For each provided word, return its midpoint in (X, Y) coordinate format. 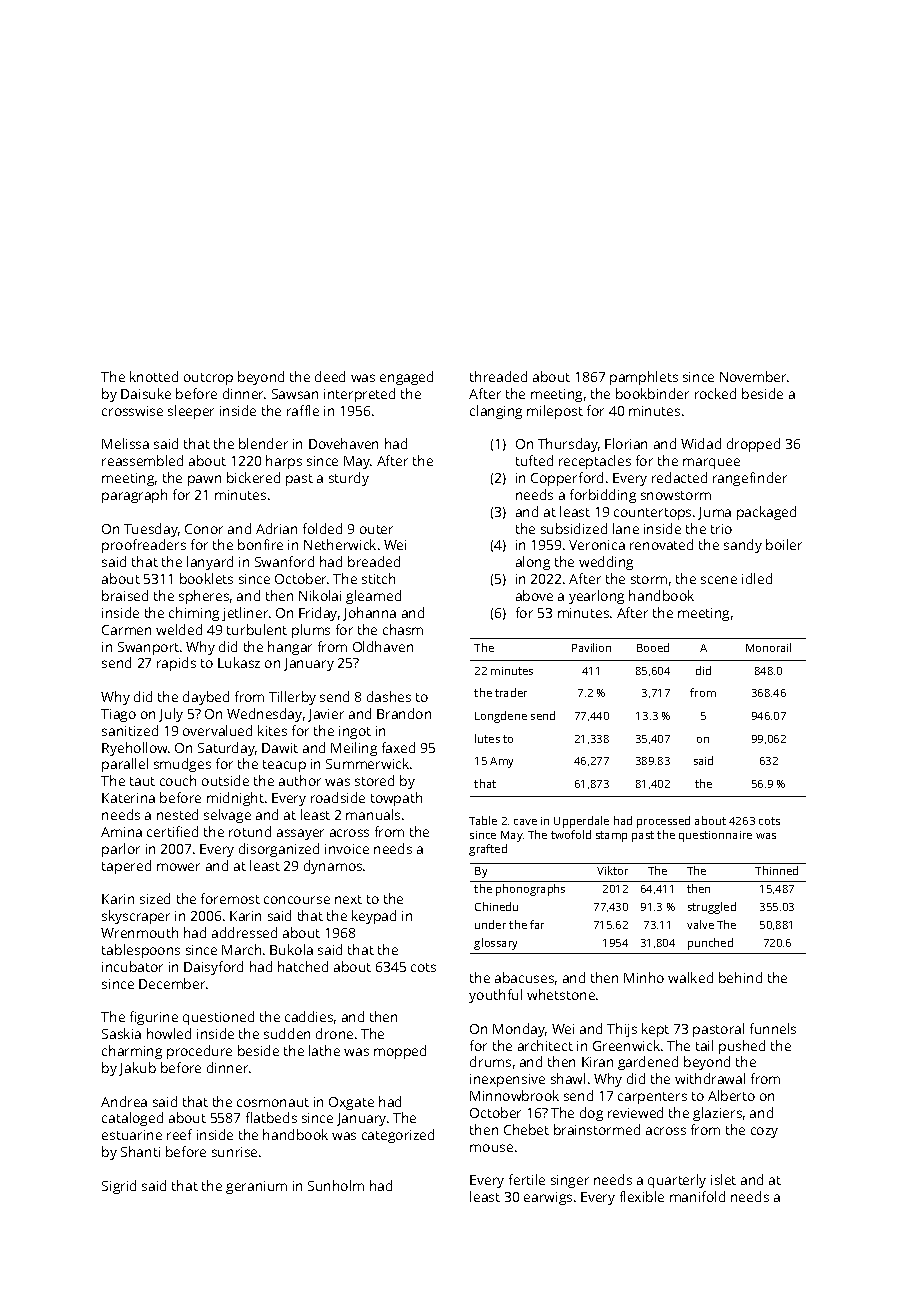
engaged (406, 378)
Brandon (404, 713)
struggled (712, 908)
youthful (495, 996)
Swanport (148, 648)
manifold (697, 1196)
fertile (527, 1179)
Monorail (768, 647)
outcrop (208, 379)
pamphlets (644, 378)
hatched (303, 966)
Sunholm (336, 1185)
